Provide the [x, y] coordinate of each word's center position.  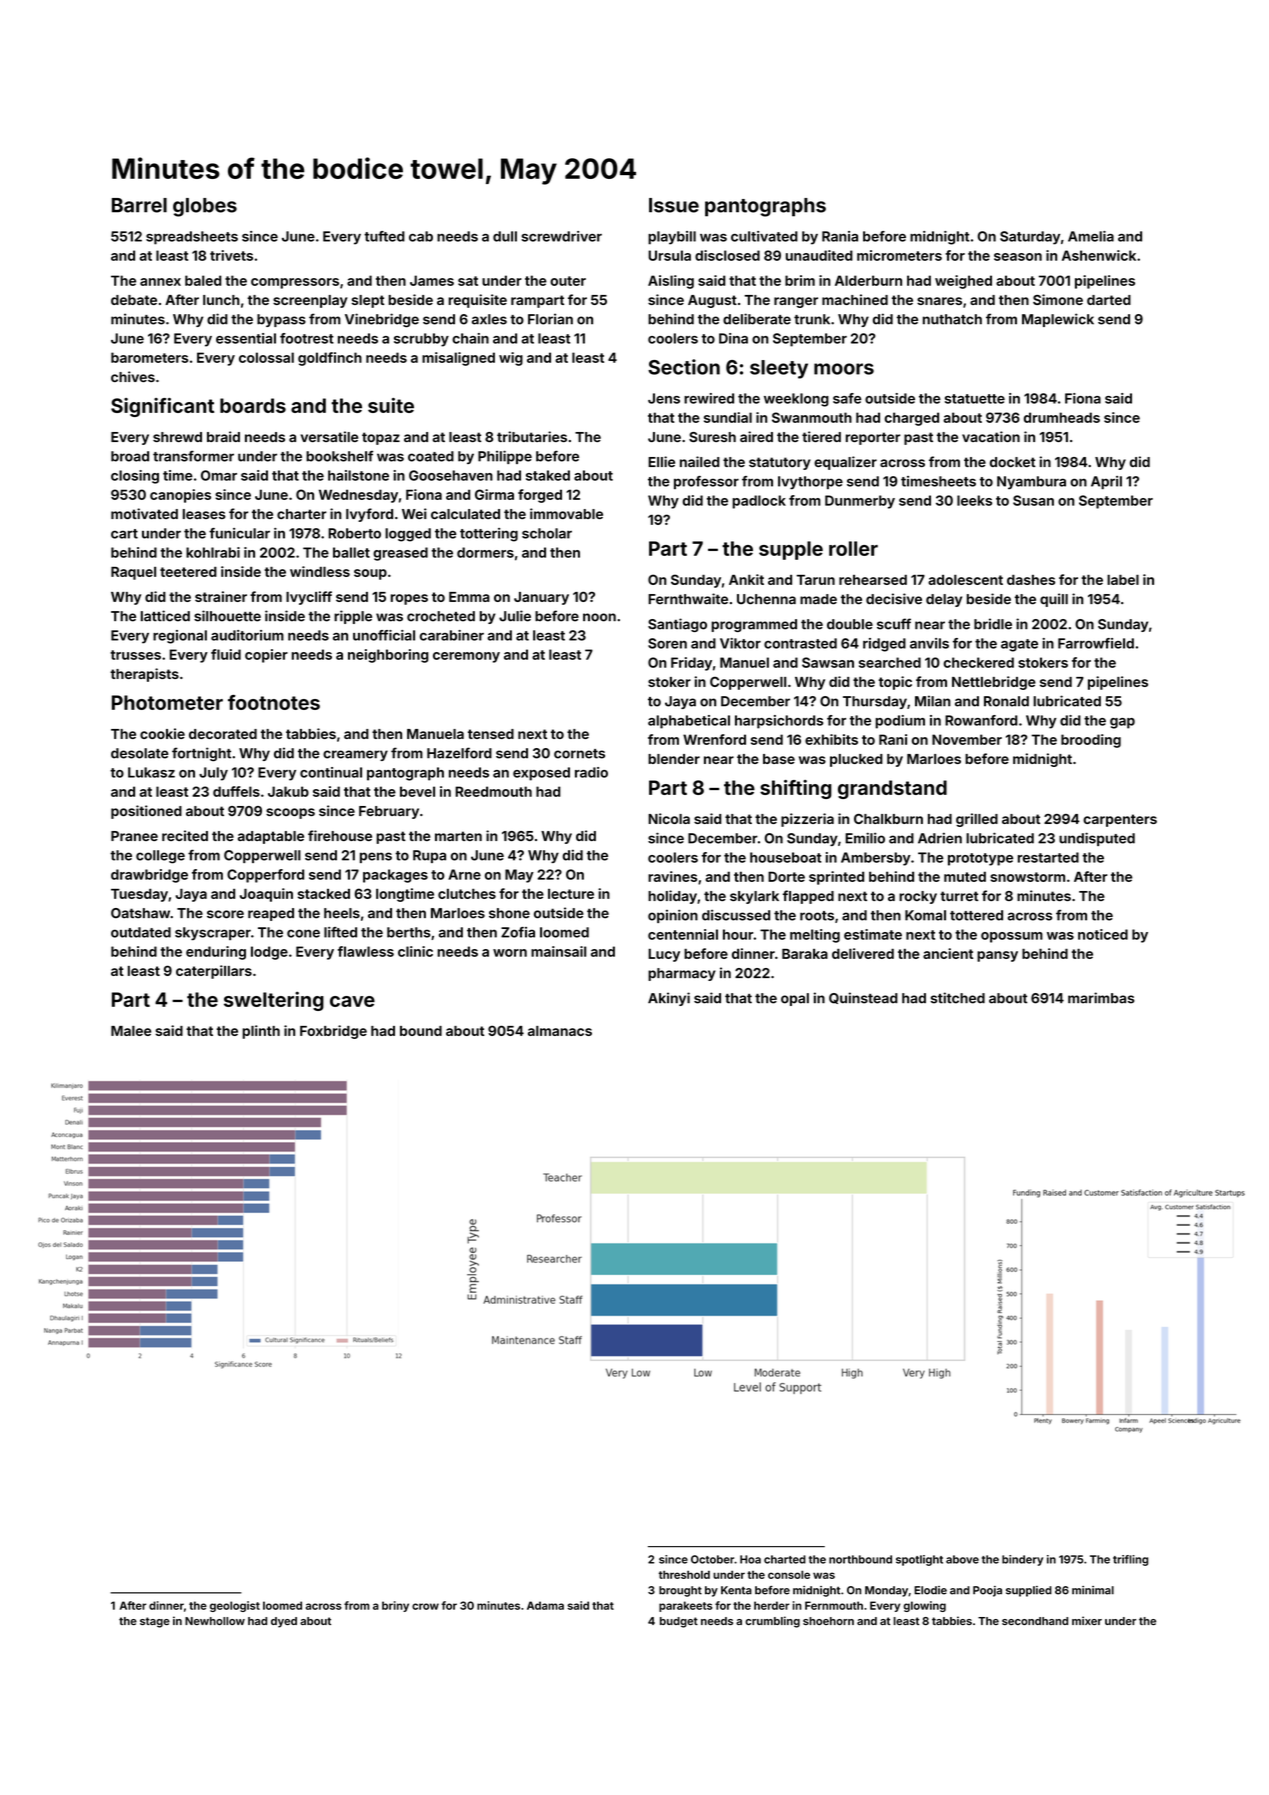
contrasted [800, 643]
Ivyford [369, 515]
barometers [150, 357]
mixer [1087, 1620]
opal [795, 999]
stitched [958, 998]
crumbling [772, 1622]
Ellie [661, 461]
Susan [1033, 500]
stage [155, 1622]
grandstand [892, 789]
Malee [131, 1031]
